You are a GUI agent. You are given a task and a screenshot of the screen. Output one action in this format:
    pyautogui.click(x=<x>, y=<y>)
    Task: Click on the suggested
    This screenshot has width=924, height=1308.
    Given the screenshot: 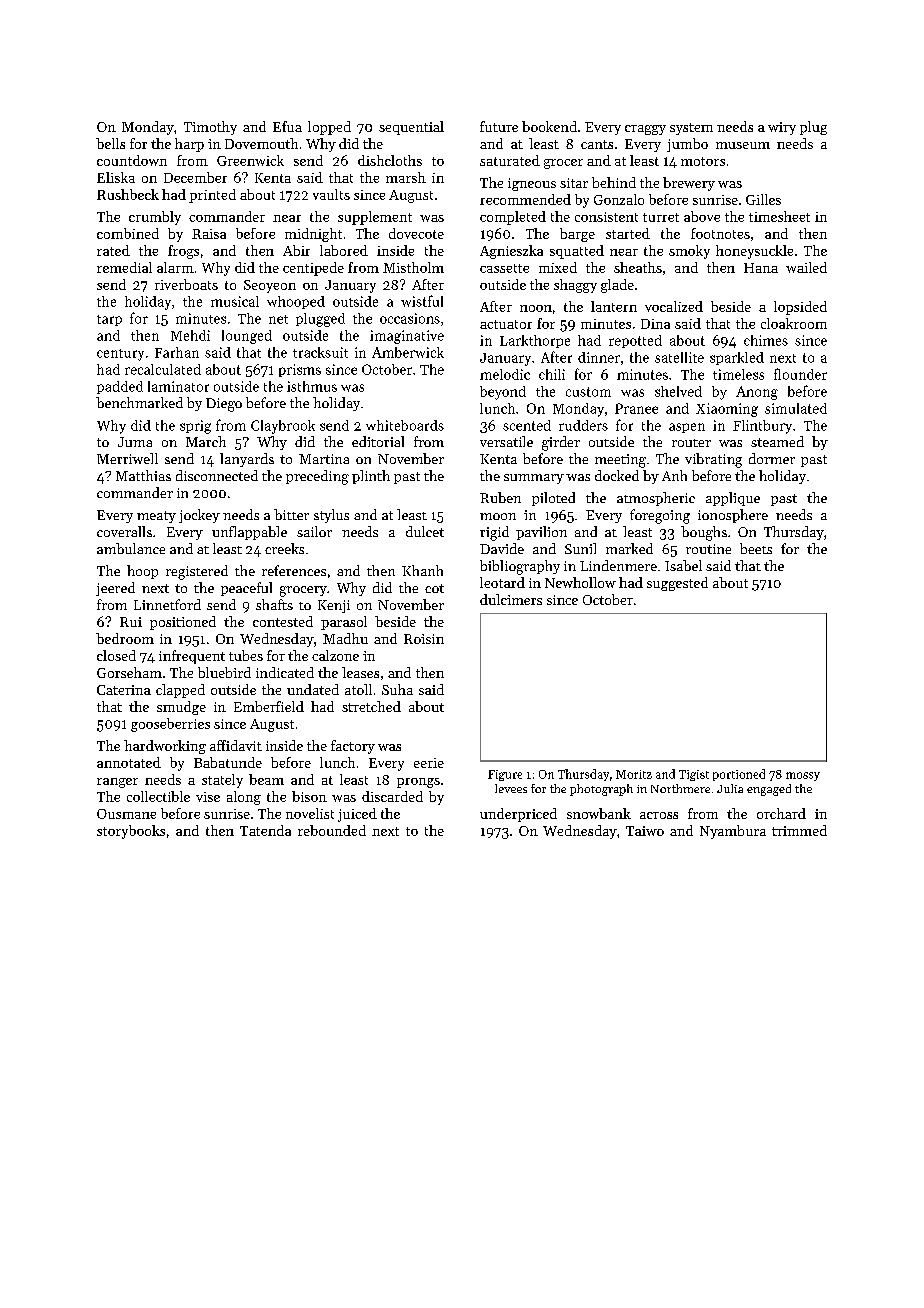 What is the action you would take?
    pyautogui.click(x=677, y=584)
